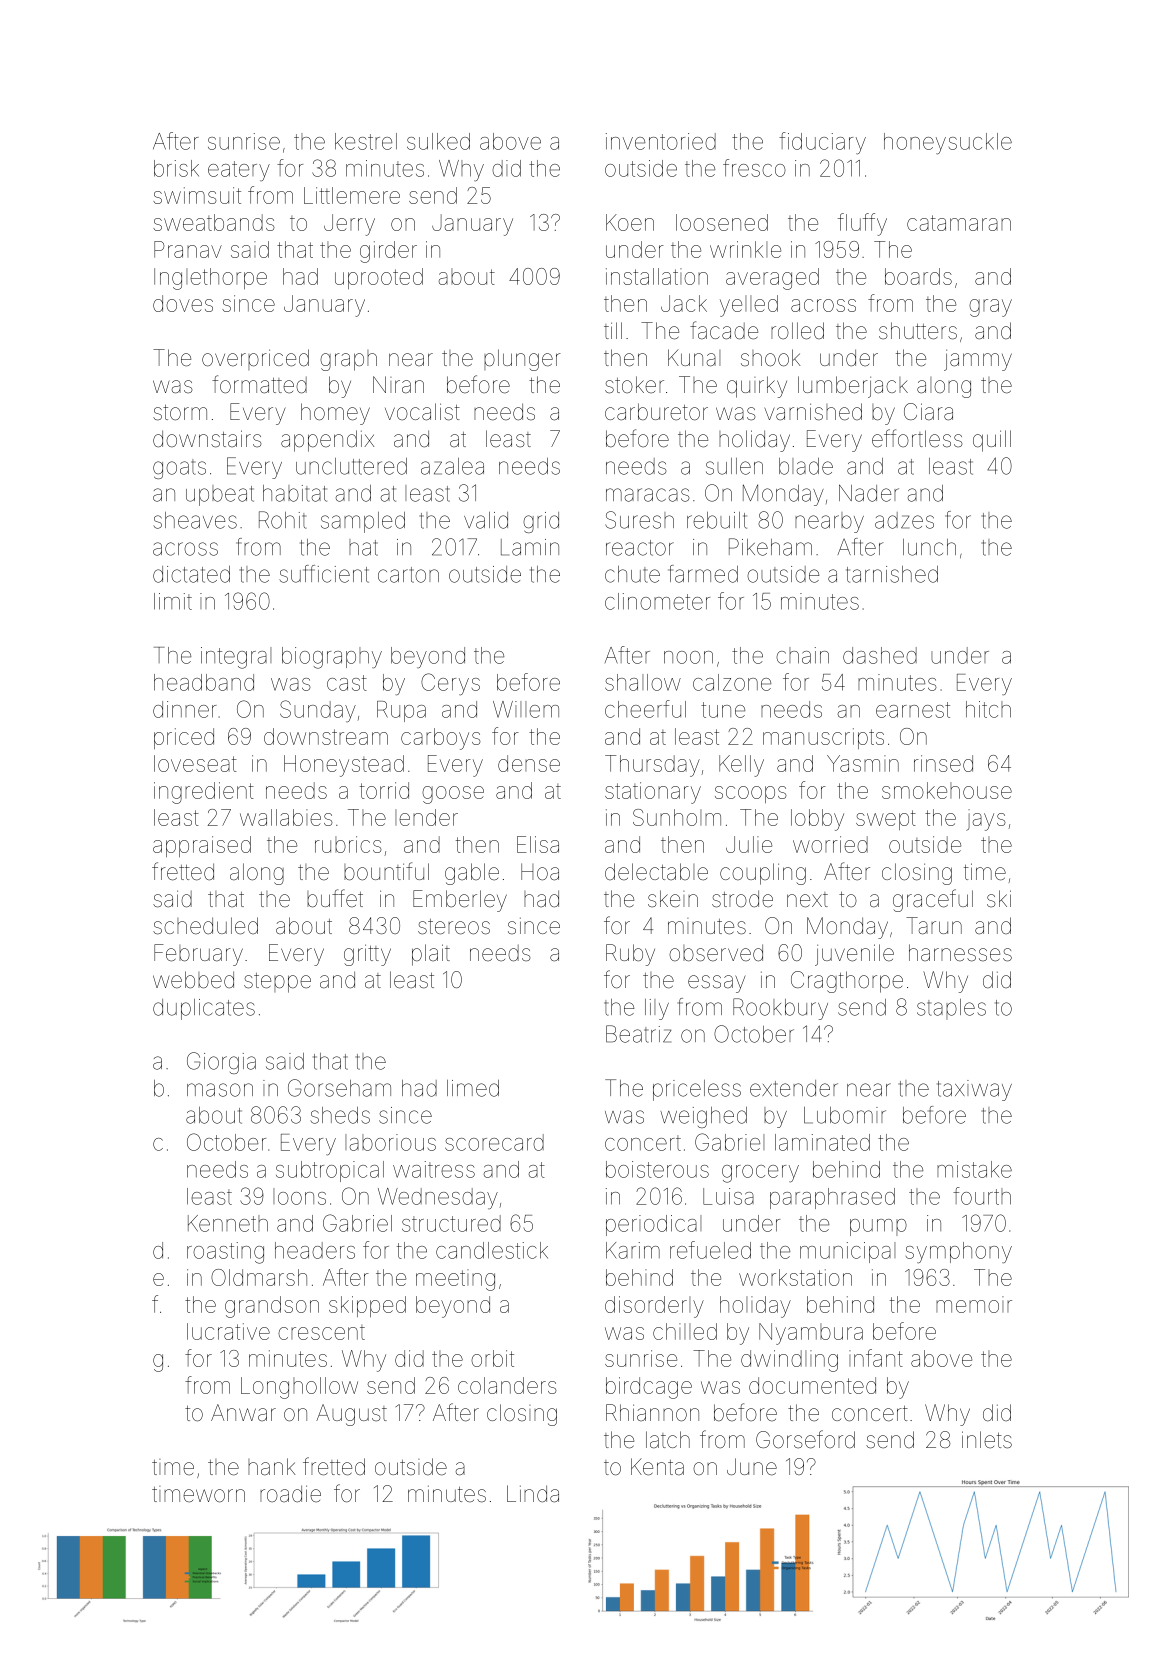  What do you see at coordinates (299, 1388) in the image?
I see `Longhollow` at bounding box center [299, 1388].
